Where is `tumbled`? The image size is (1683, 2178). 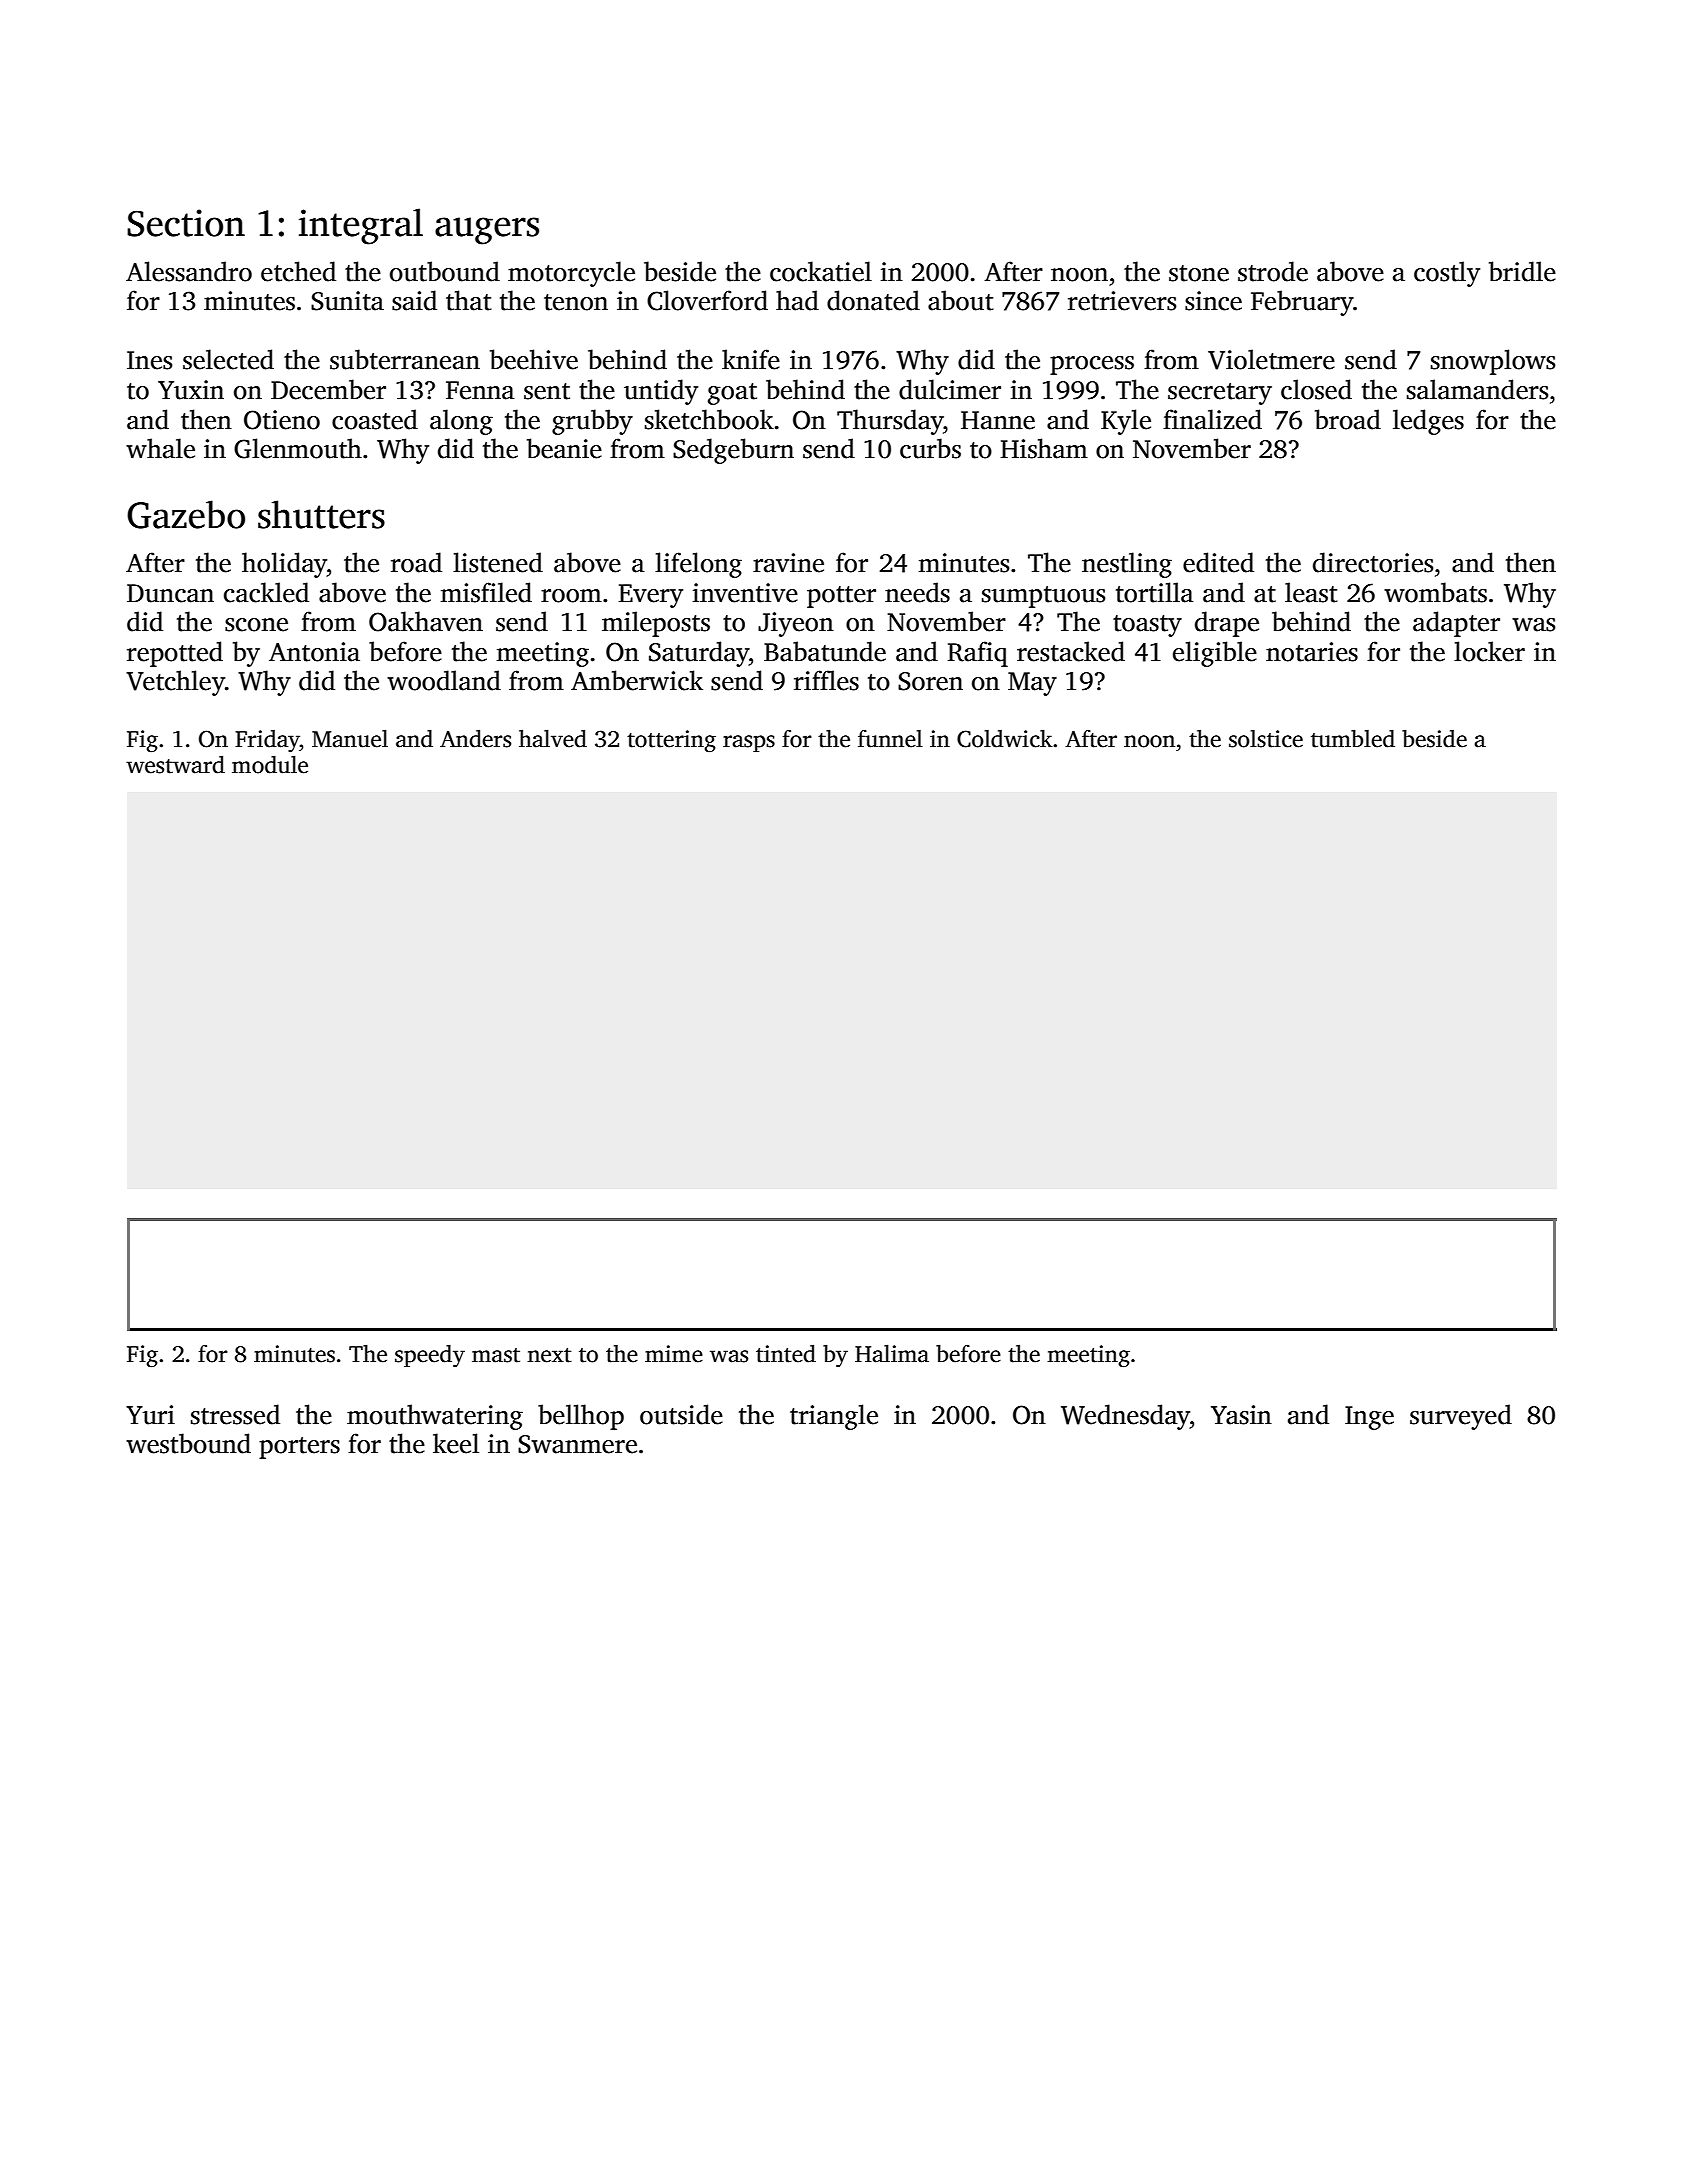
tumbled is located at coordinates (1353, 738).
